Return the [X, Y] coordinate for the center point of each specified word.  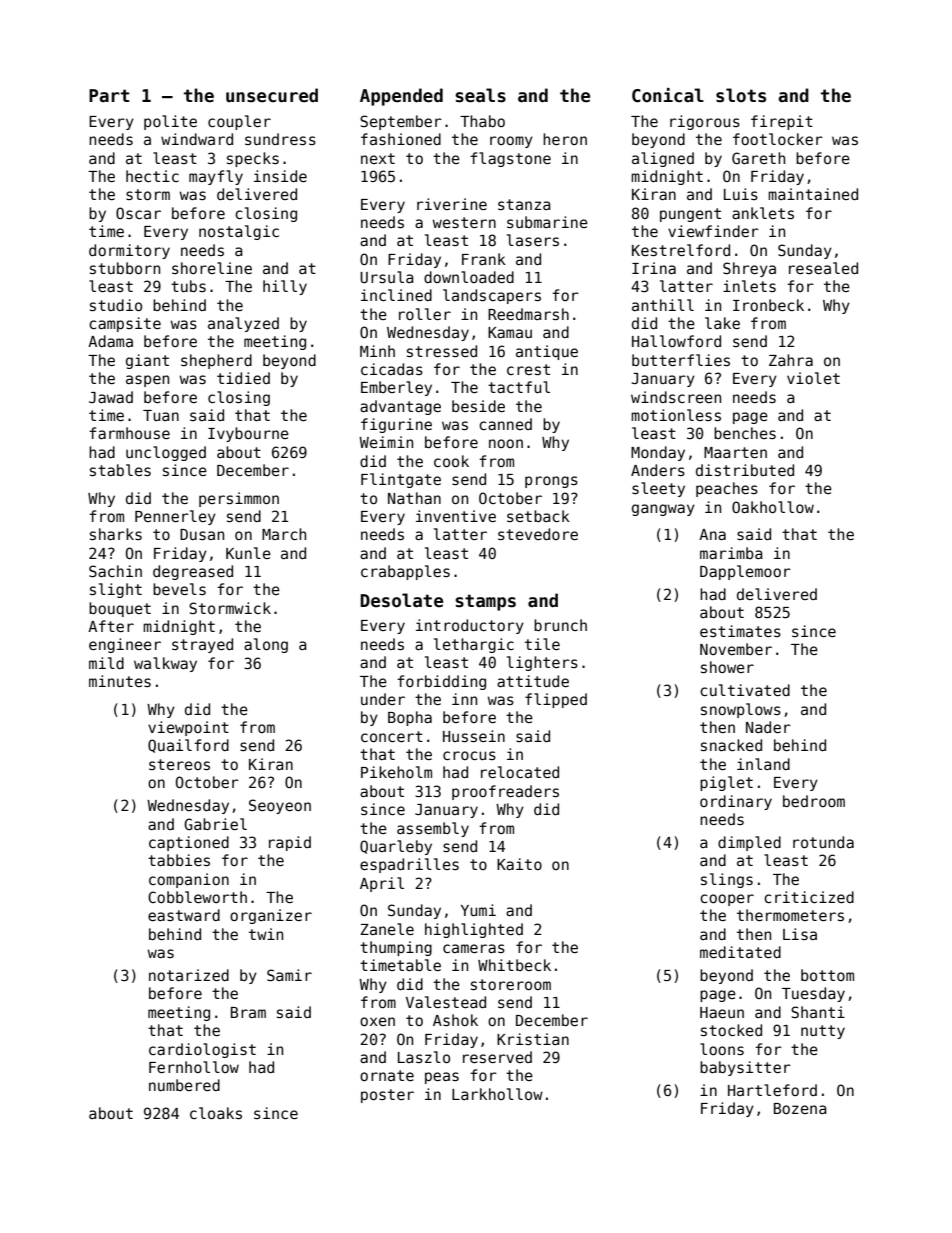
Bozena [800, 1108]
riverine [452, 204]
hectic [152, 176]
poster [387, 1096]
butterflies [681, 360]
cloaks [216, 1113]
